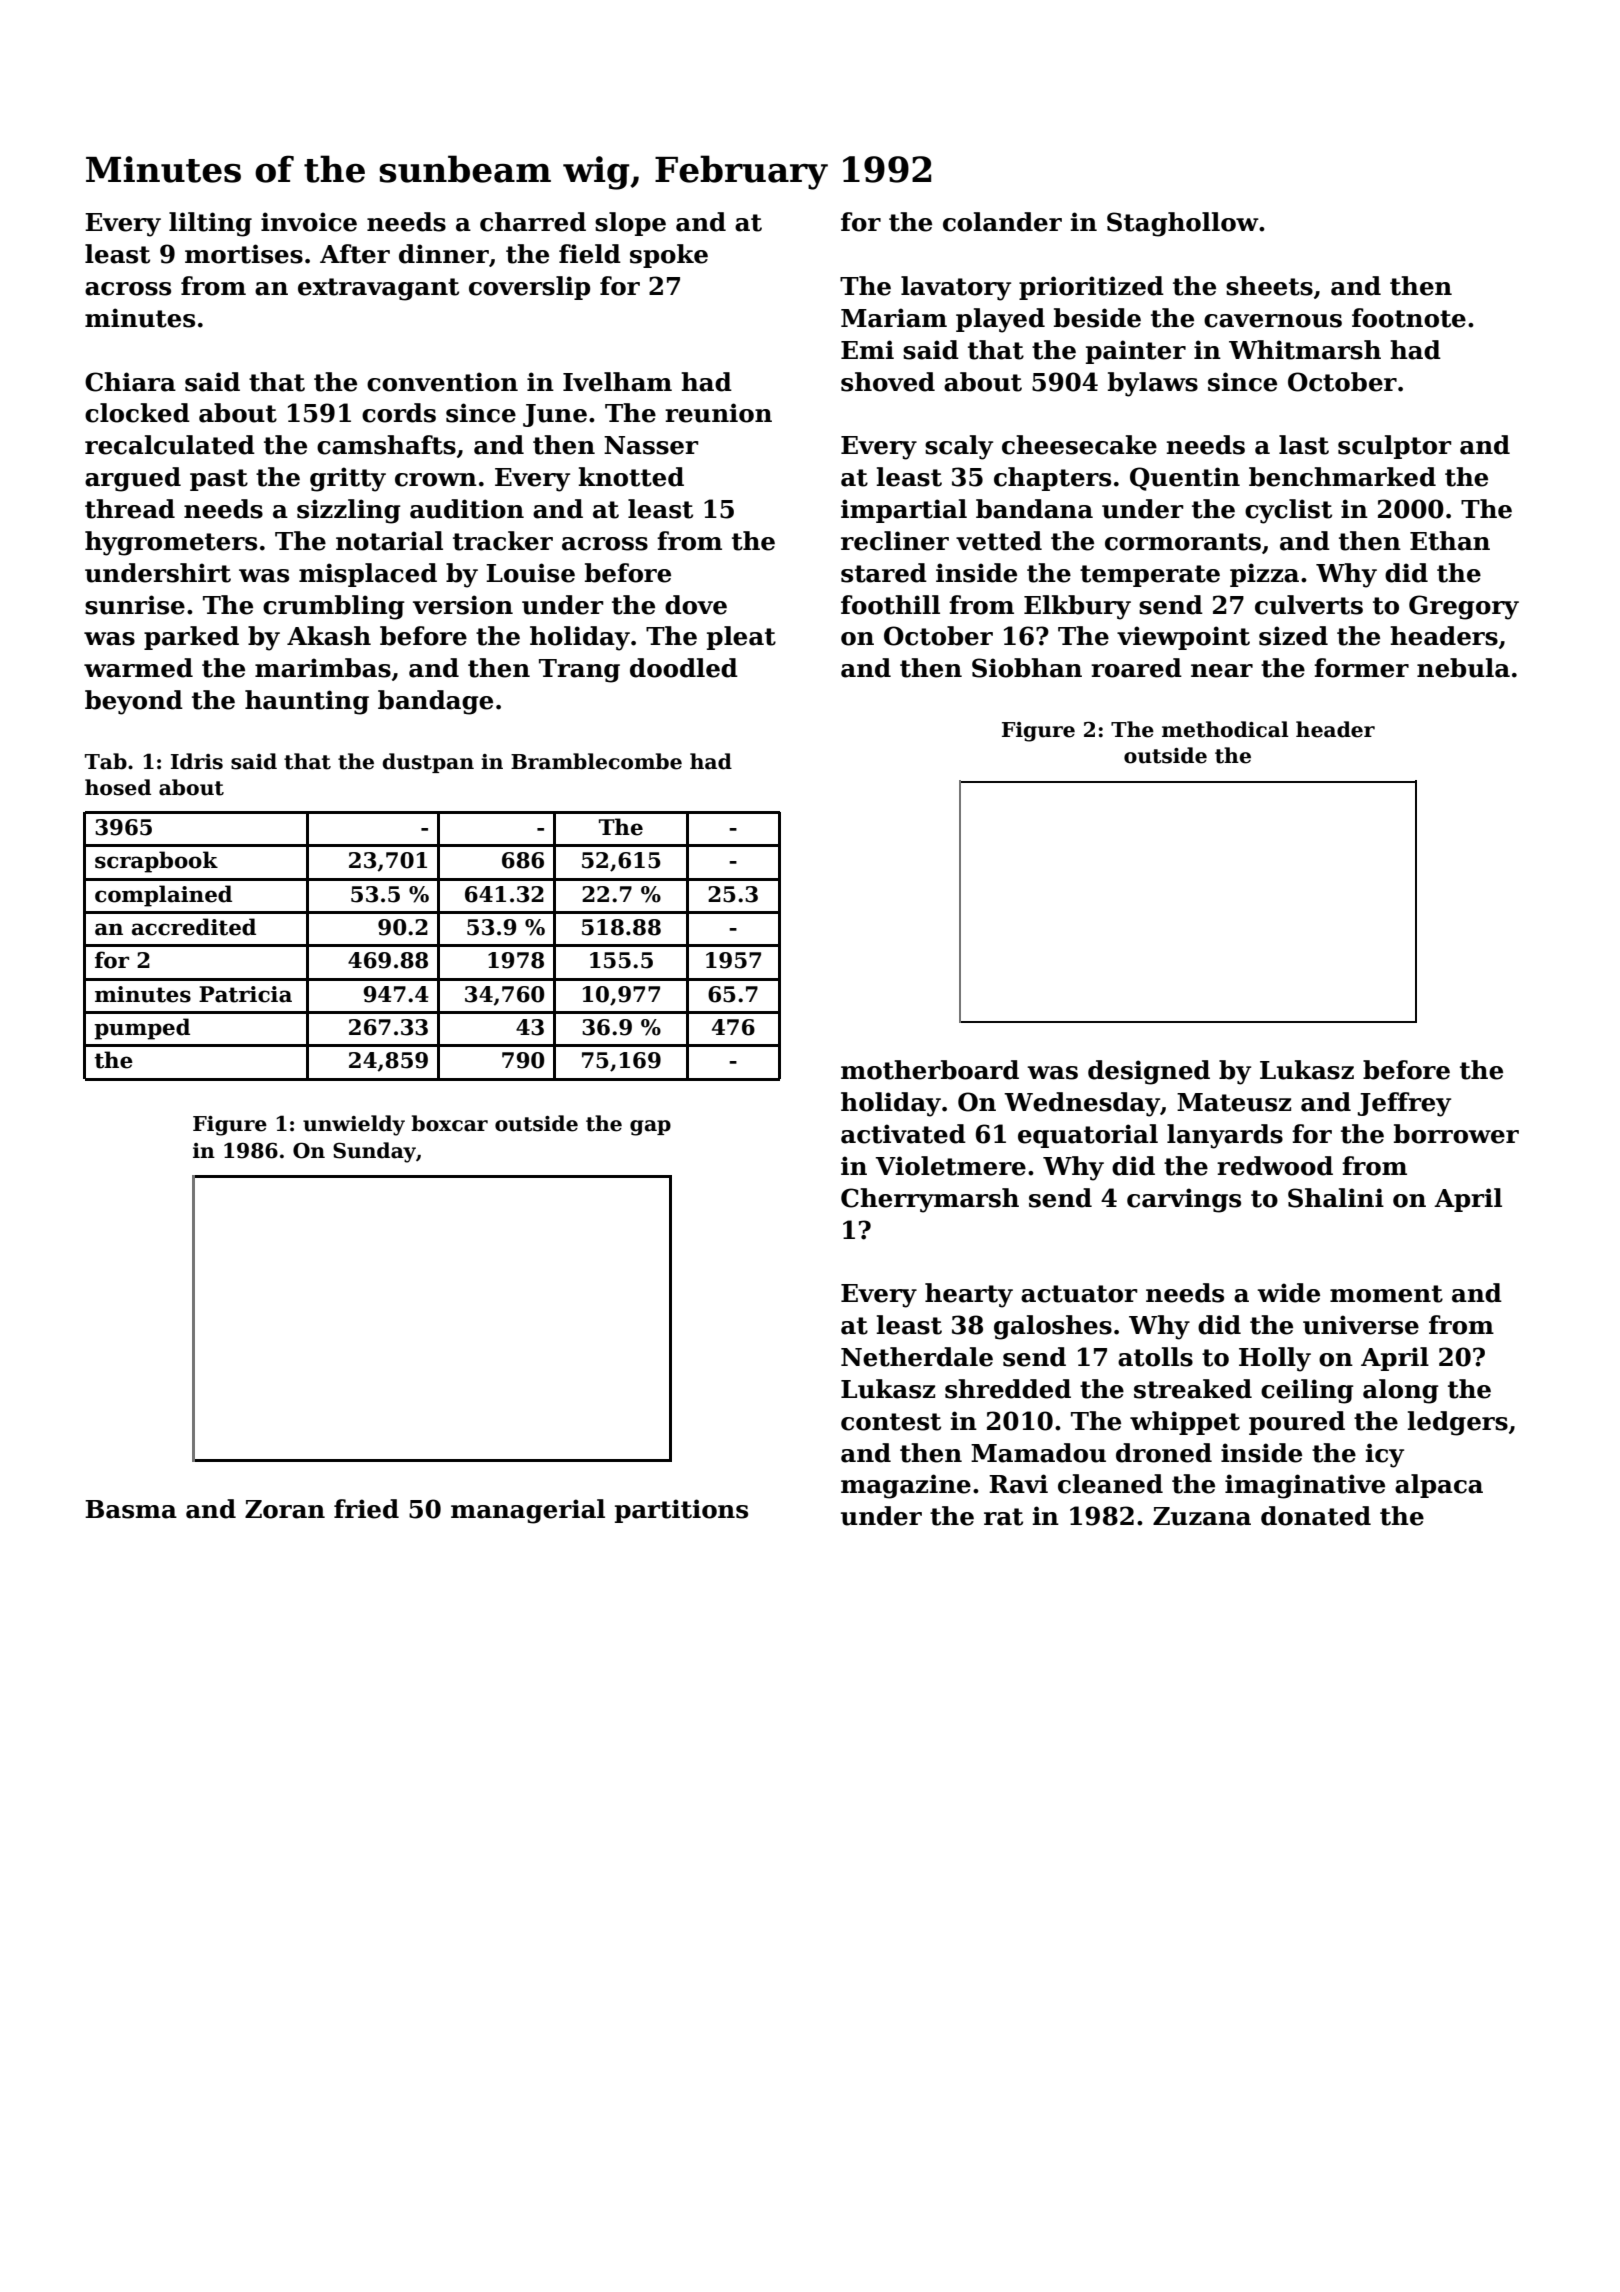 This document has width=1620, height=2292. Describe the element at coordinates (894, 318) in the document. I see `Mariam` at that location.
